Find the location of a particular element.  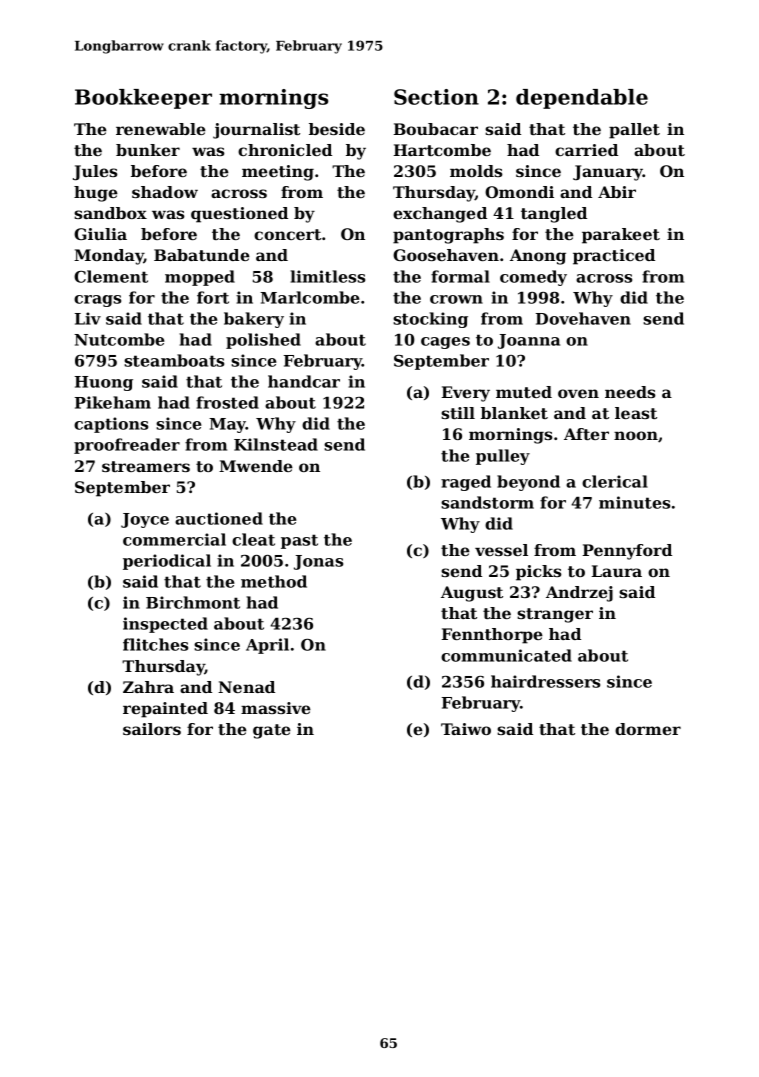

flitches is located at coordinates (155, 644).
